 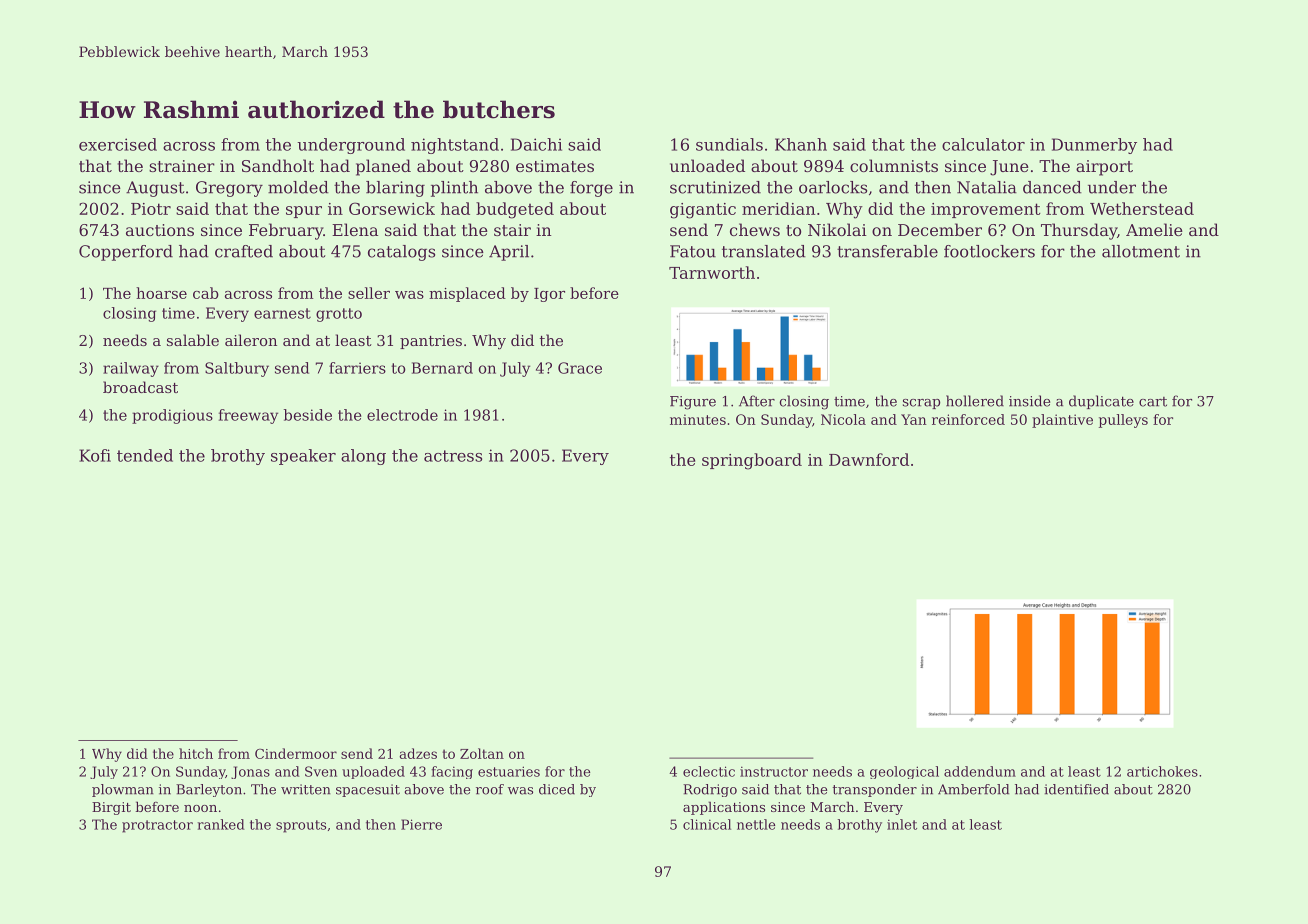 What do you see at coordinates (1153, 402) in the image?
I see `cart` at bounding box center [1153, 402].
